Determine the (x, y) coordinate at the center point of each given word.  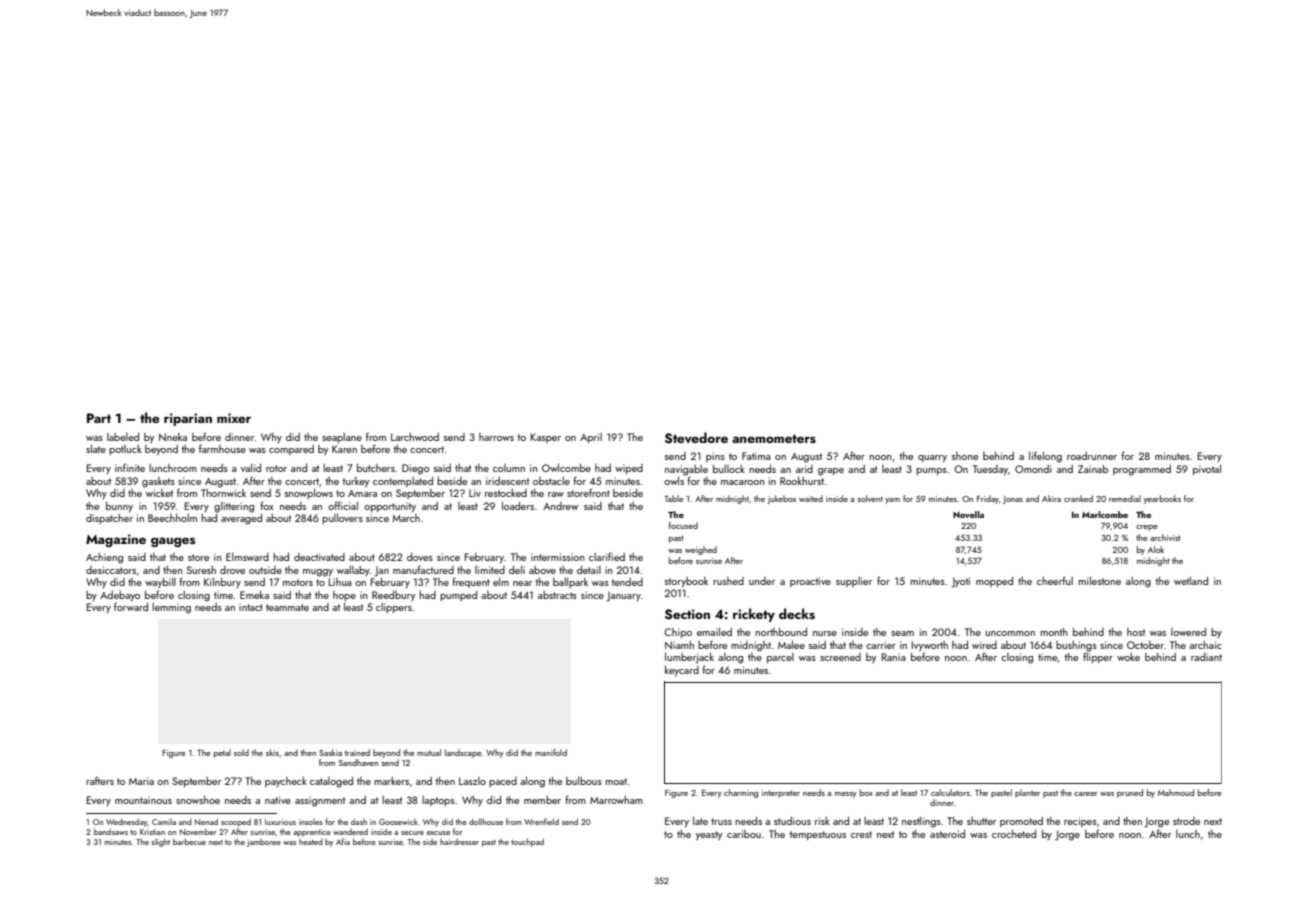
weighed (701, 550)
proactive (810, 582)
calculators (950, 792)
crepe (1147, 528)
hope (344, 596)
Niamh (679, 645)
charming (741, 793)
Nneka (173, 437)
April (591, 438)
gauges (173, 542)
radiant (1206, 657)
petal (222, 753)
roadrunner (1092, 456)
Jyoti (960, 582)
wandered (350, 831)
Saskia (330, 752)
